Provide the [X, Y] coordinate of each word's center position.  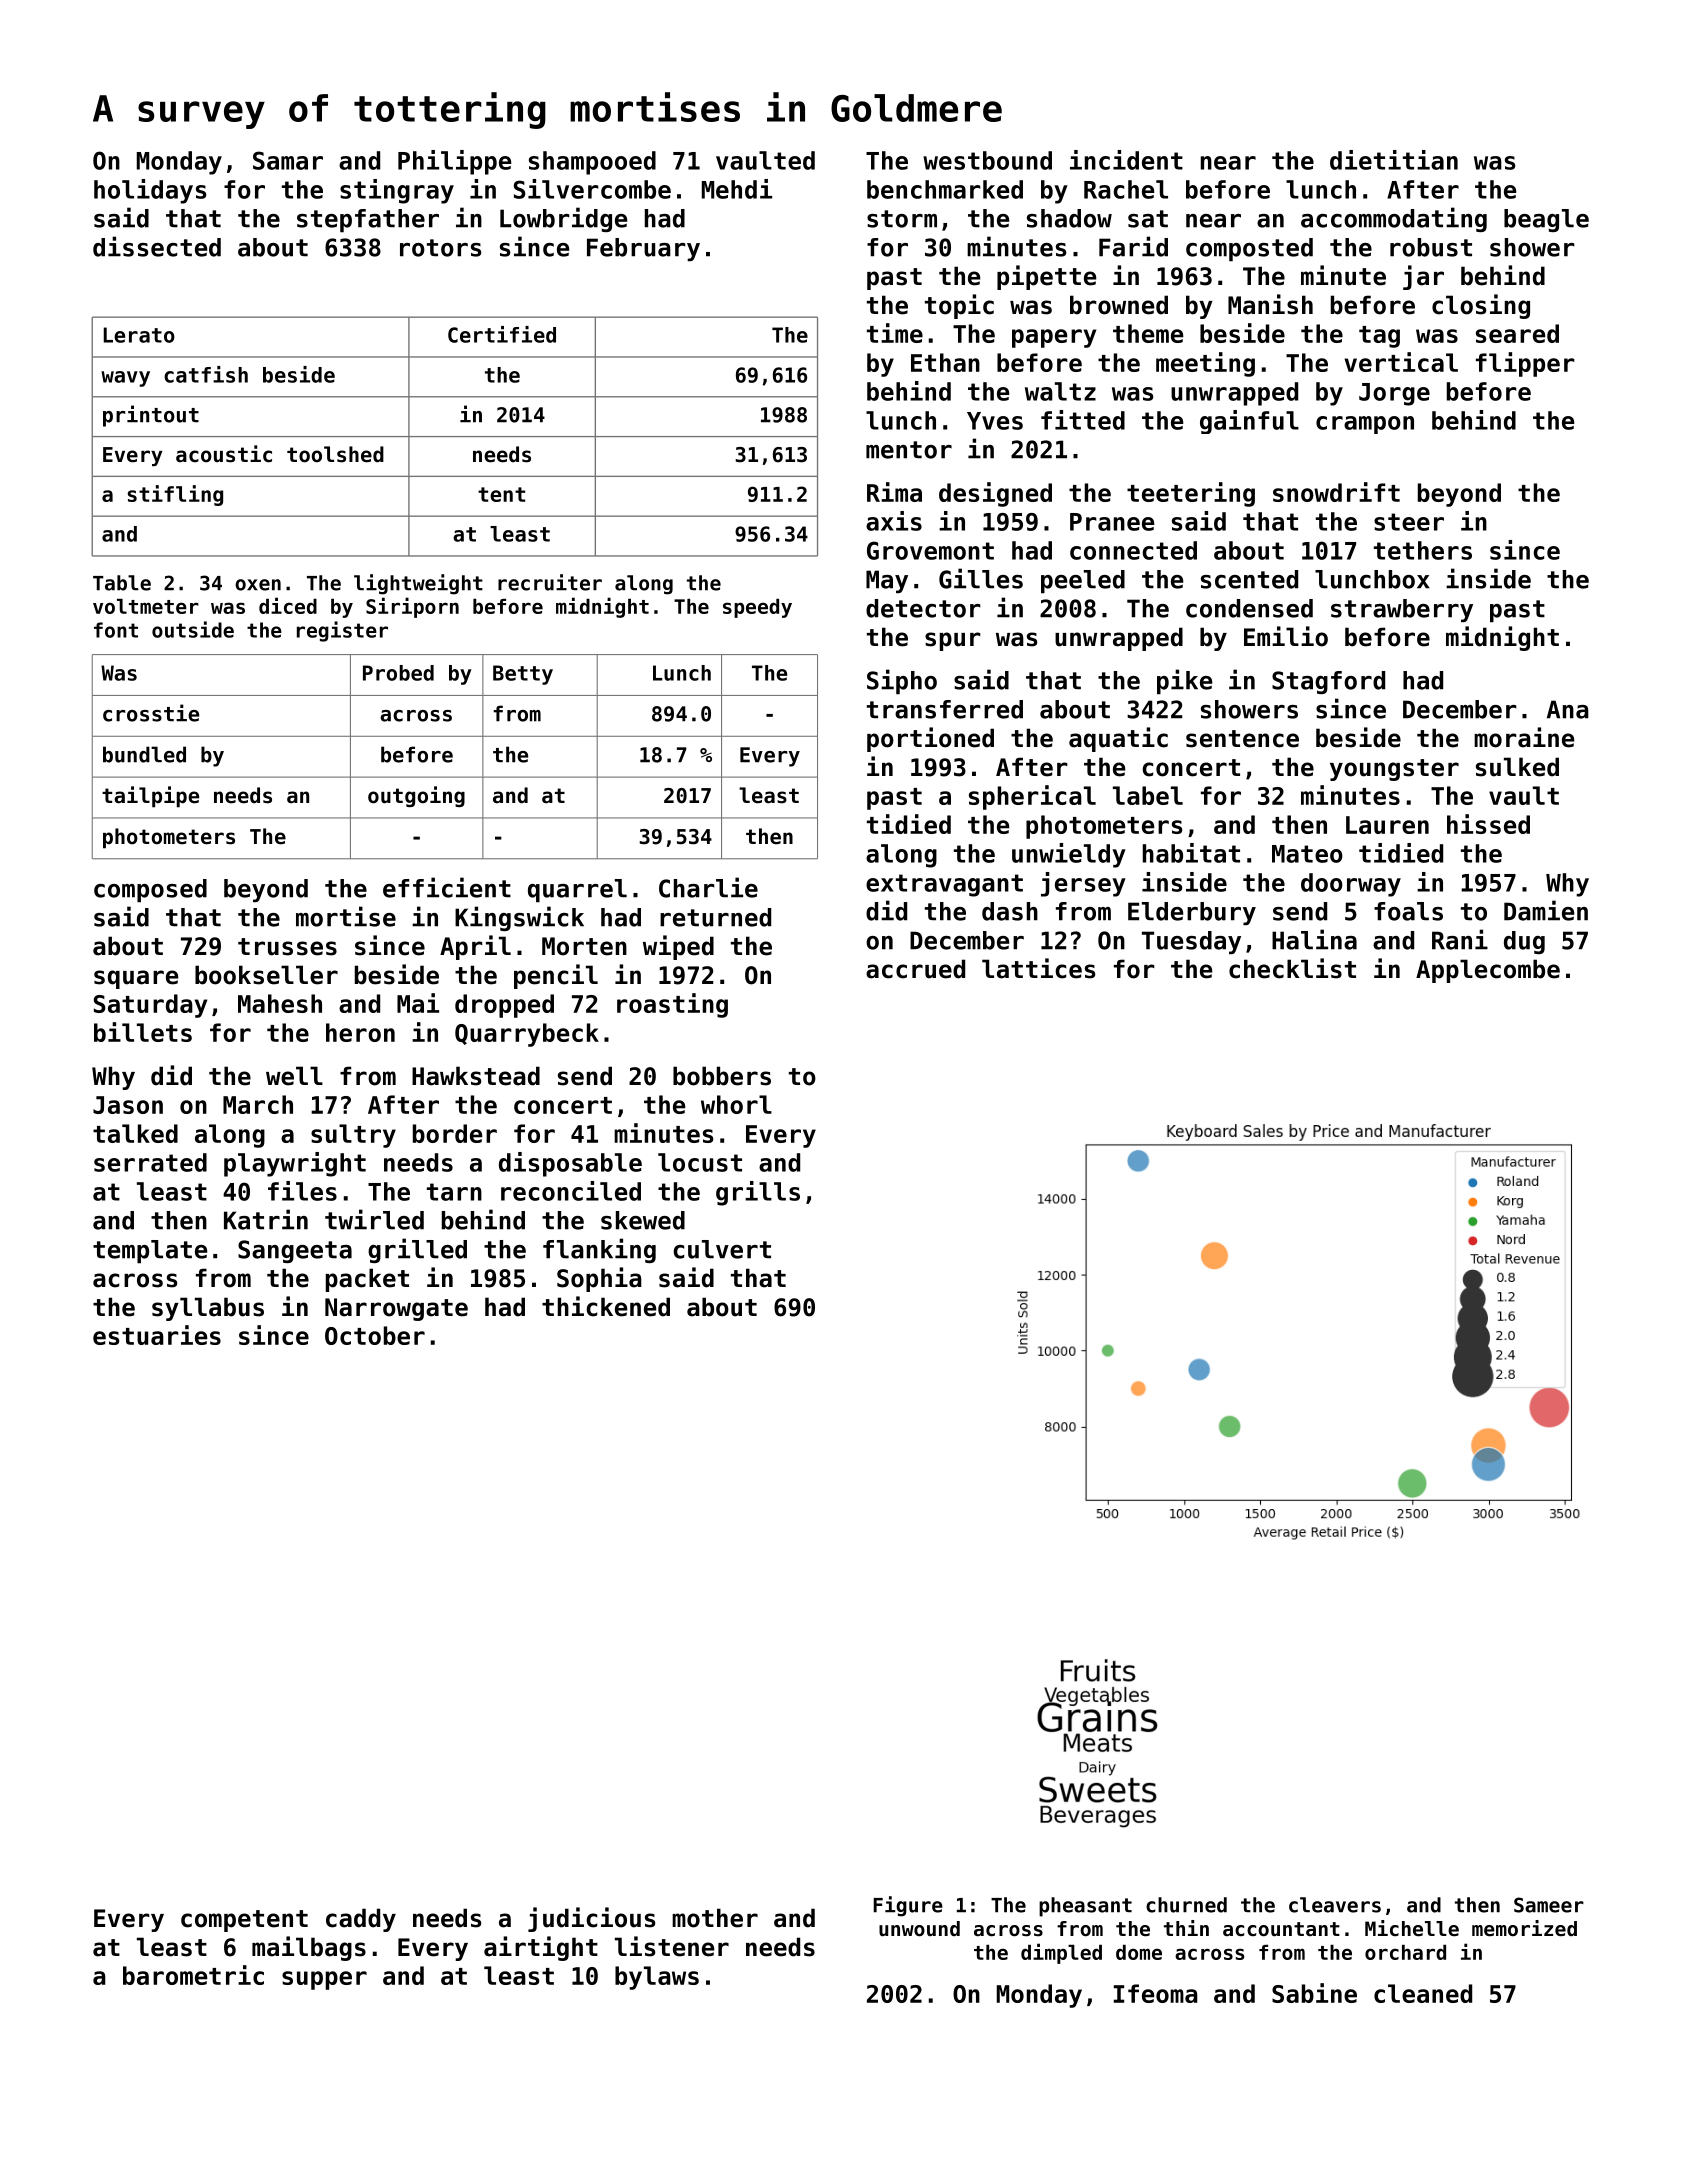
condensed [1249, 608]
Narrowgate [396, 1309]
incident [1126, 160]
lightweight [418, 584]
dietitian [1394, 160]
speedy [757, 608]
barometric [193, 1975]
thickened [606, 1306]
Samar [288, 160]
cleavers [1335, 1905]
